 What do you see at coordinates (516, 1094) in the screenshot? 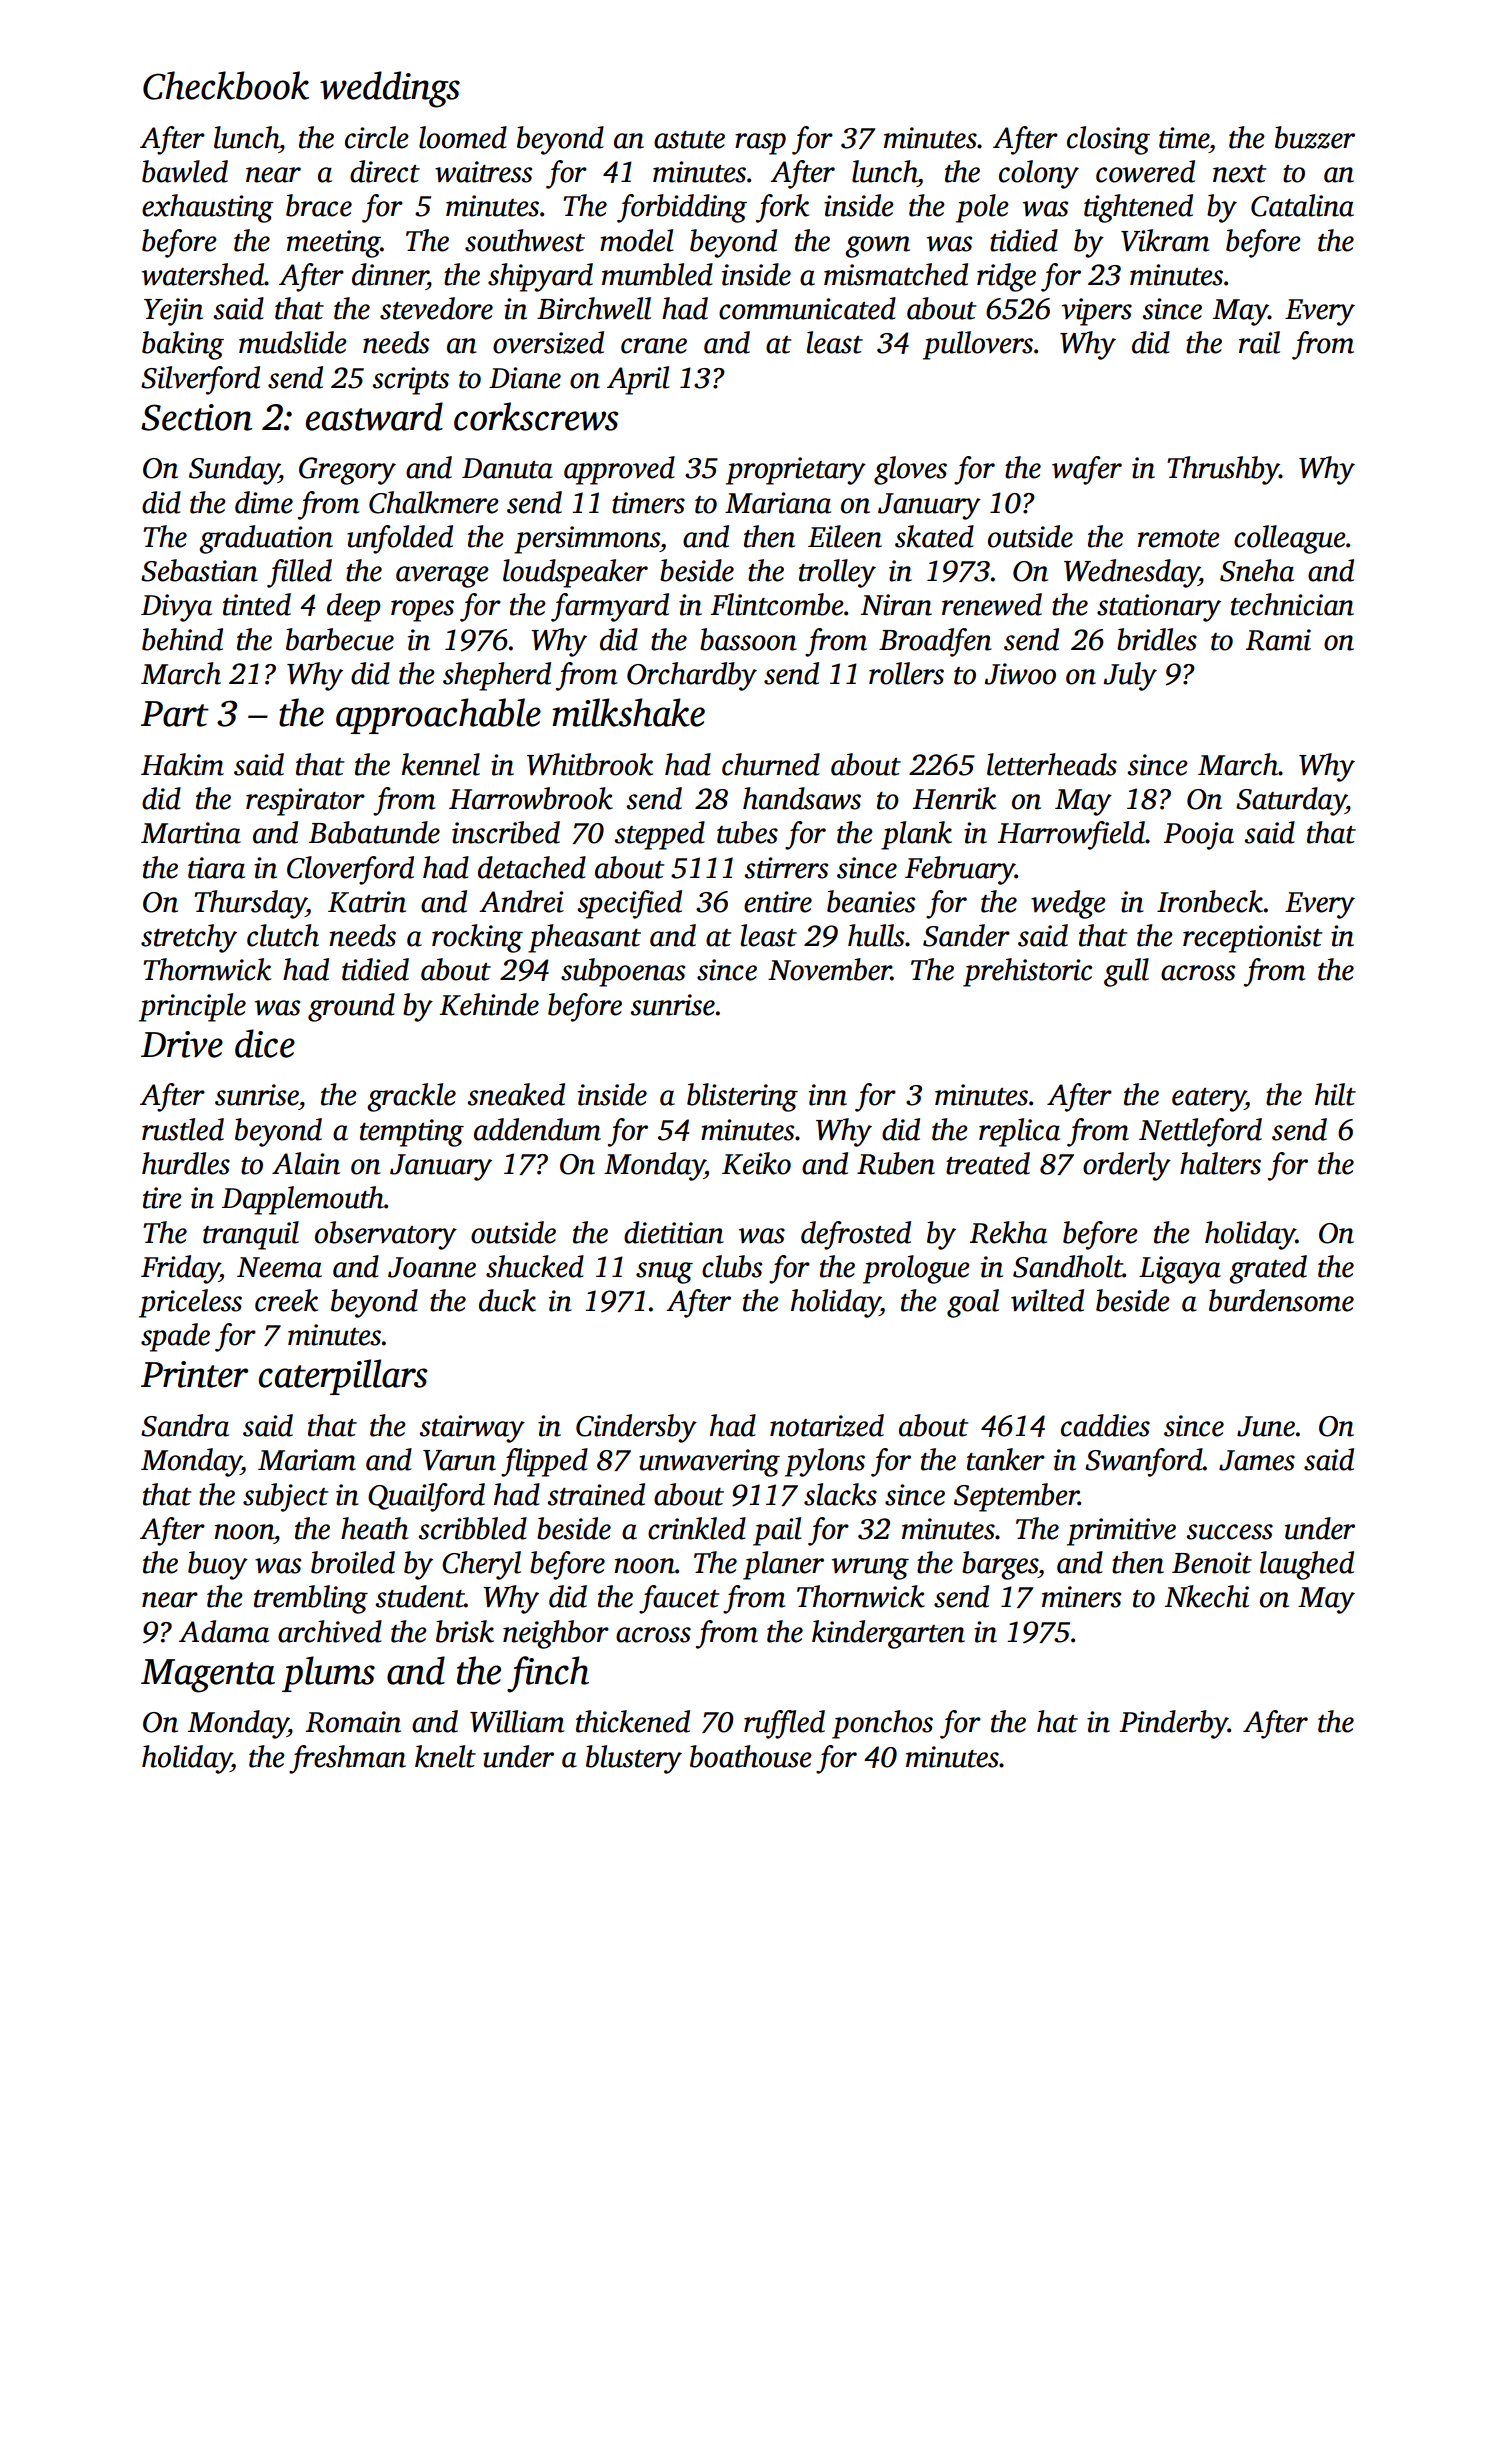
I see `sneaked` at bounding box center [516, 1094].
